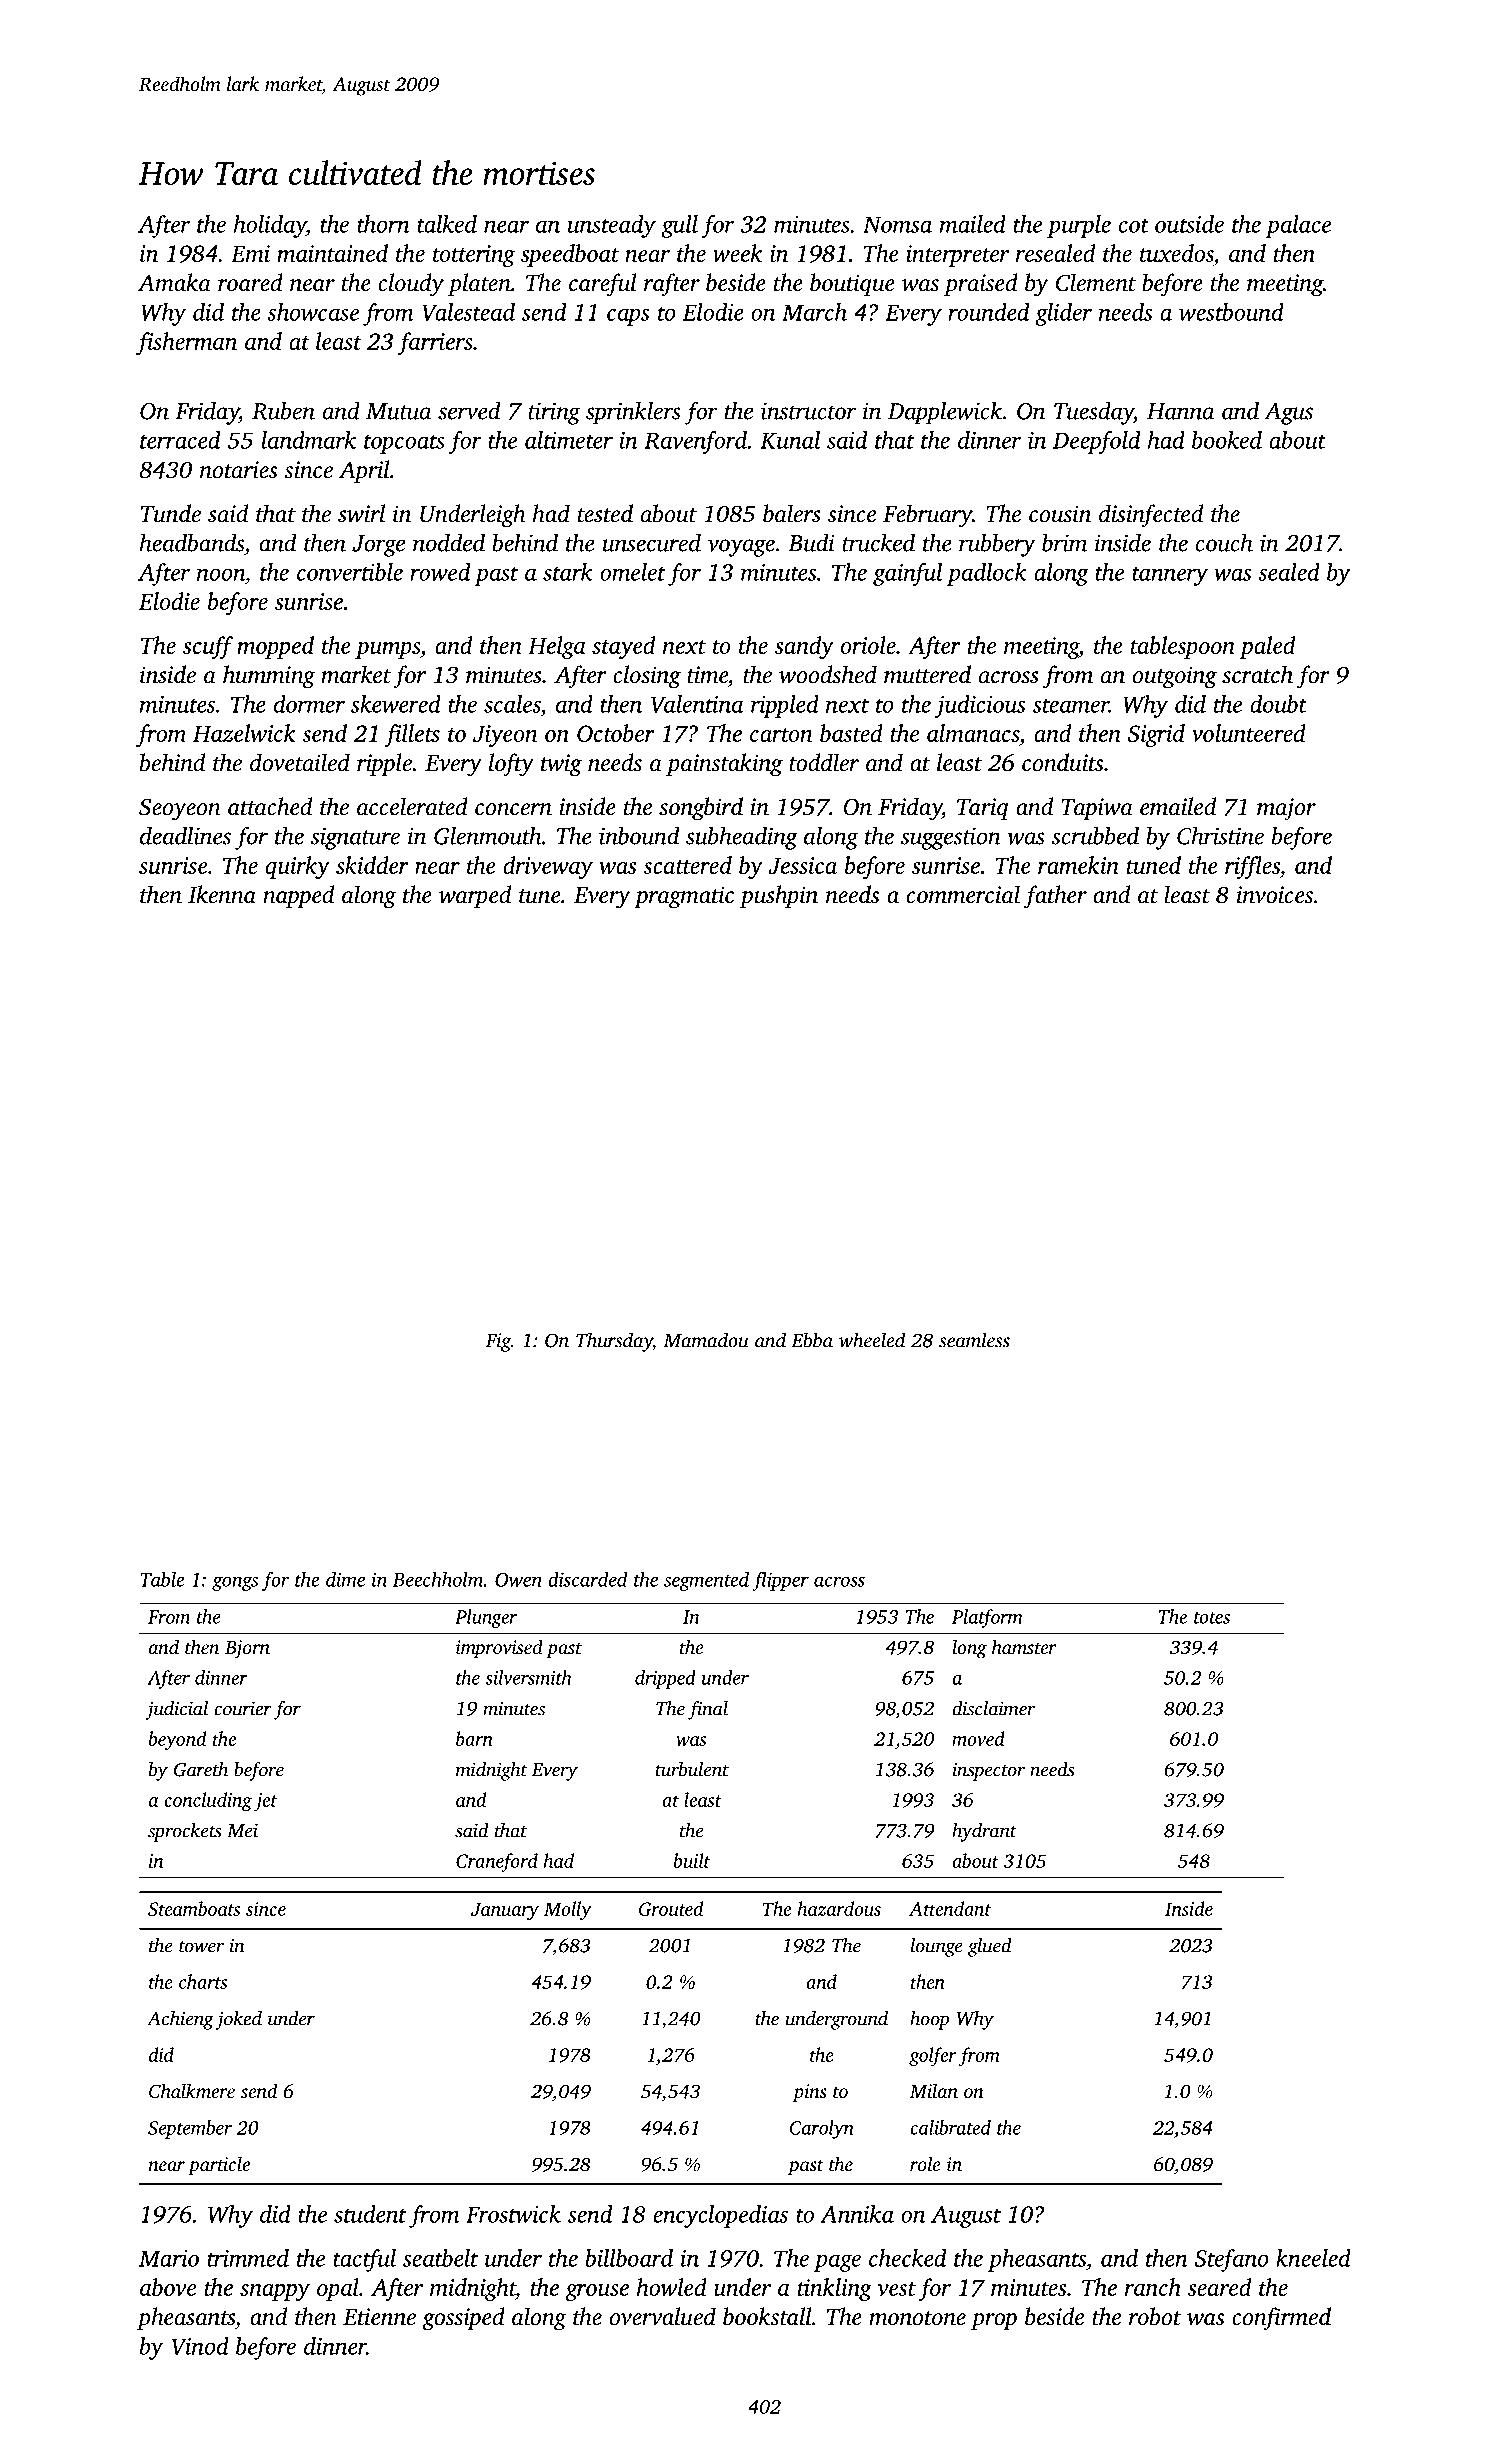 The width and height of the screenshot is (1496, 2464). I want to click on noon, so click(221, 574).
